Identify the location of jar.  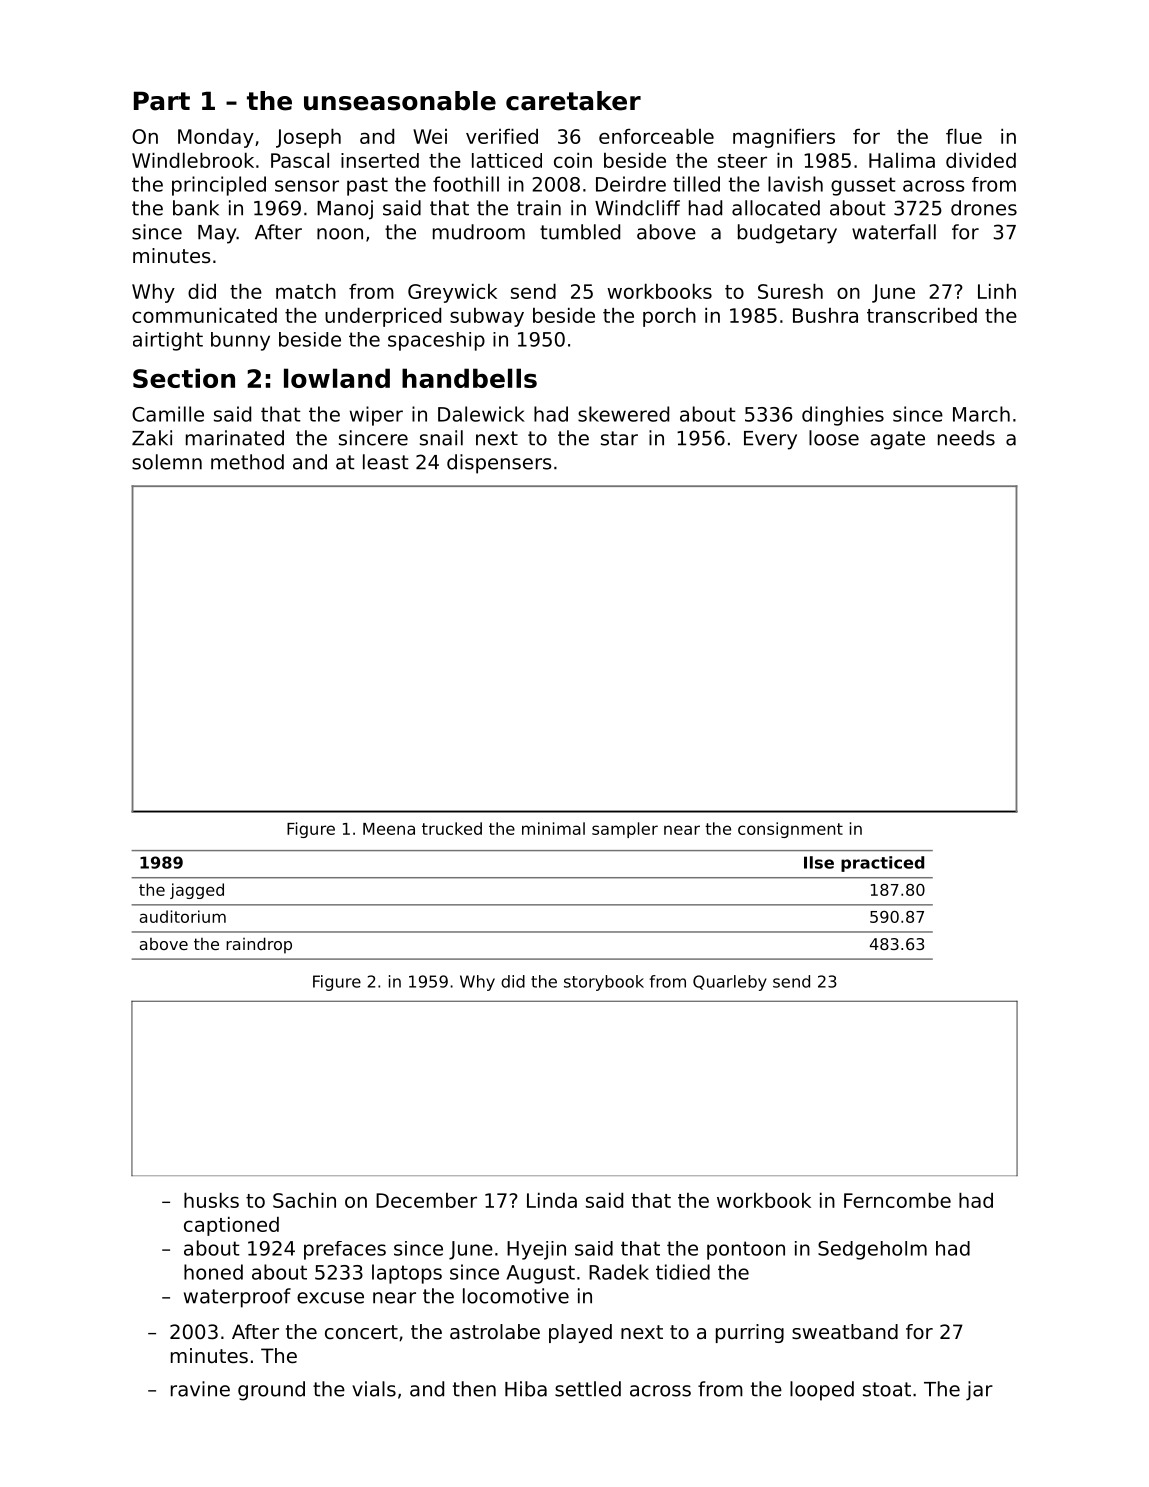
(979, 1391).
